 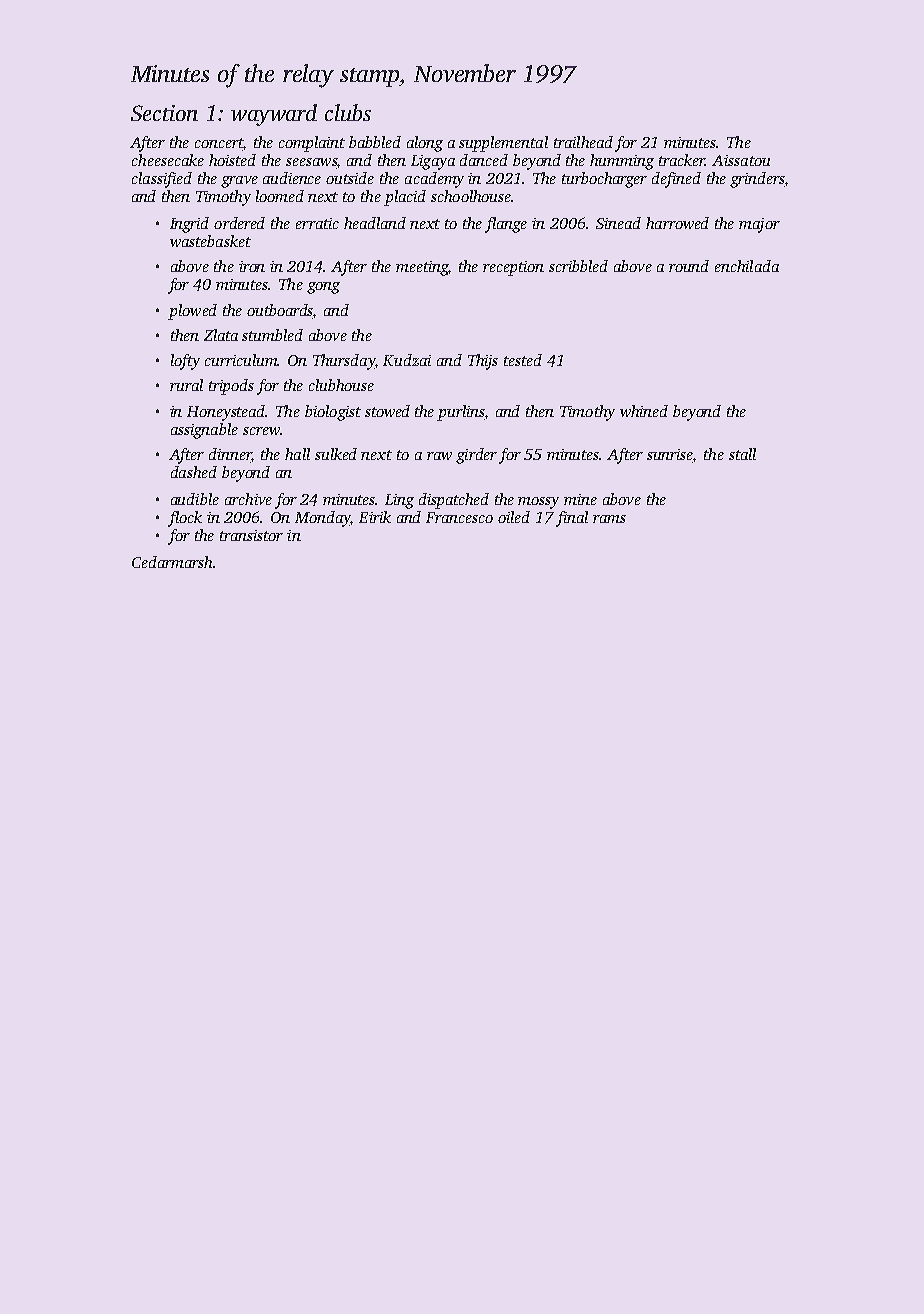 What do you see at coordinates (757, 180) in the screenshot?
I see `grinders` at bounding box center [757, 180].
